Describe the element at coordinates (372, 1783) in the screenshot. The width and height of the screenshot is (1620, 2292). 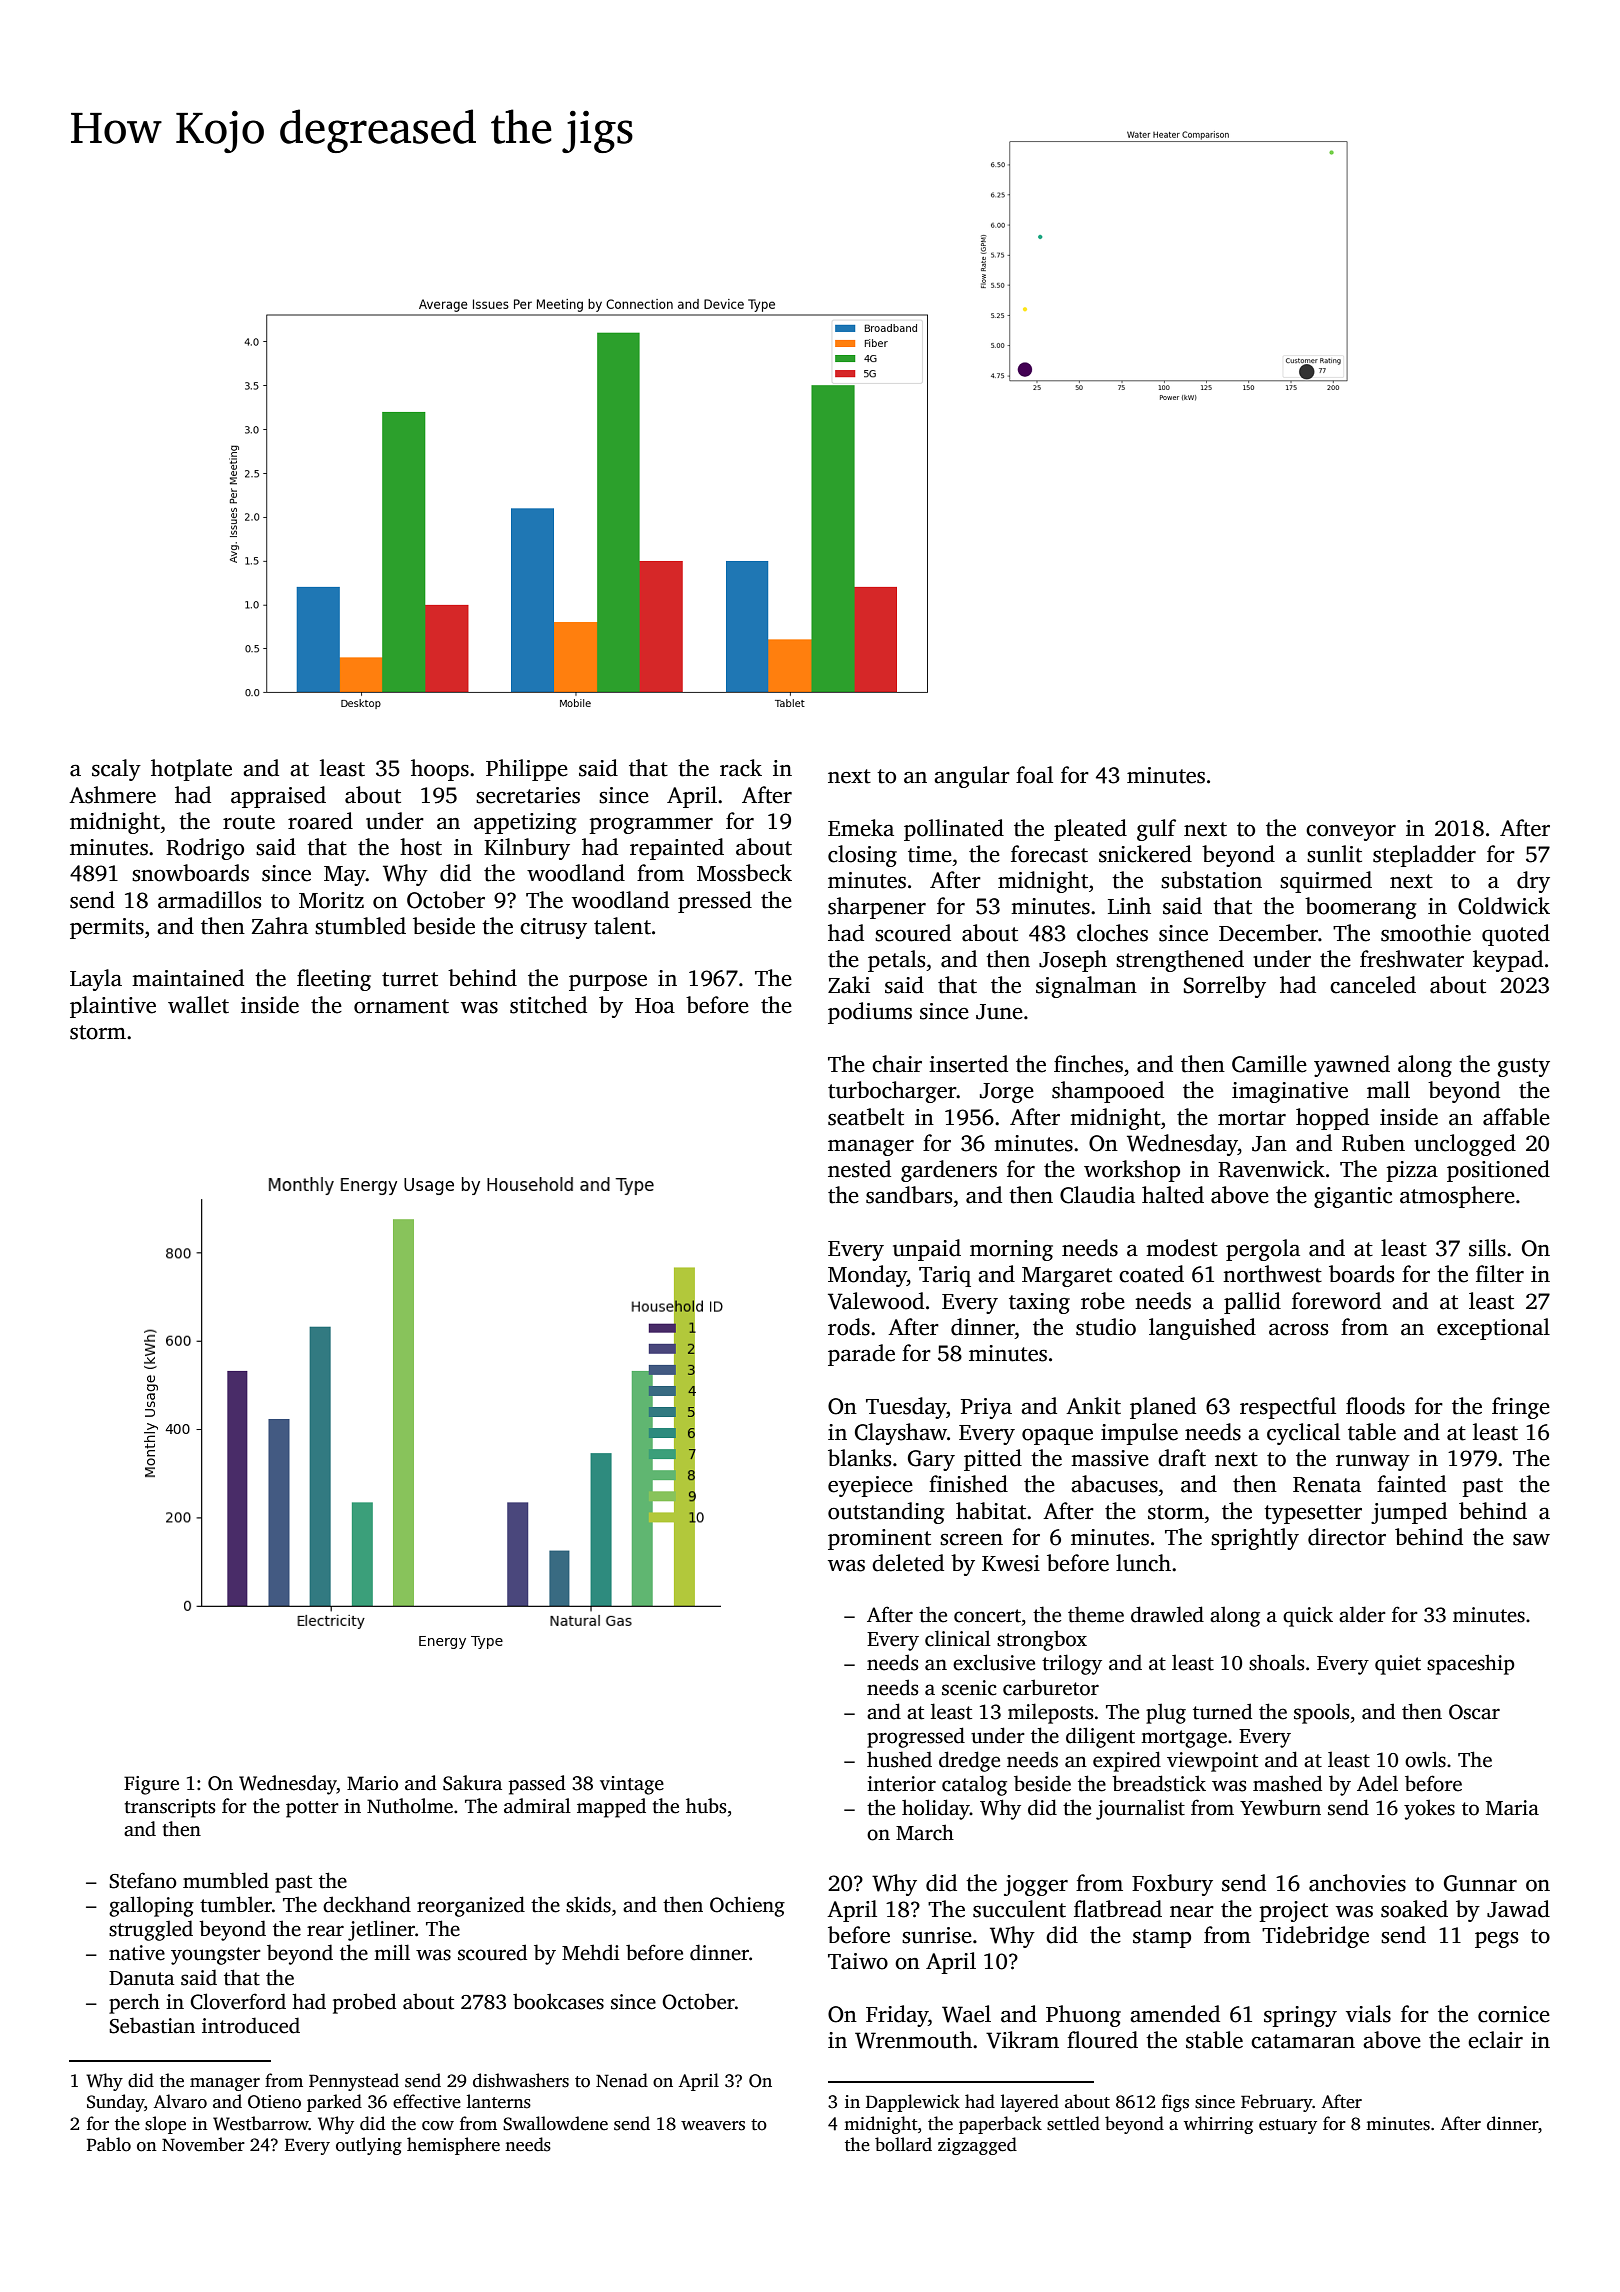
I see `Mario` at that location.
